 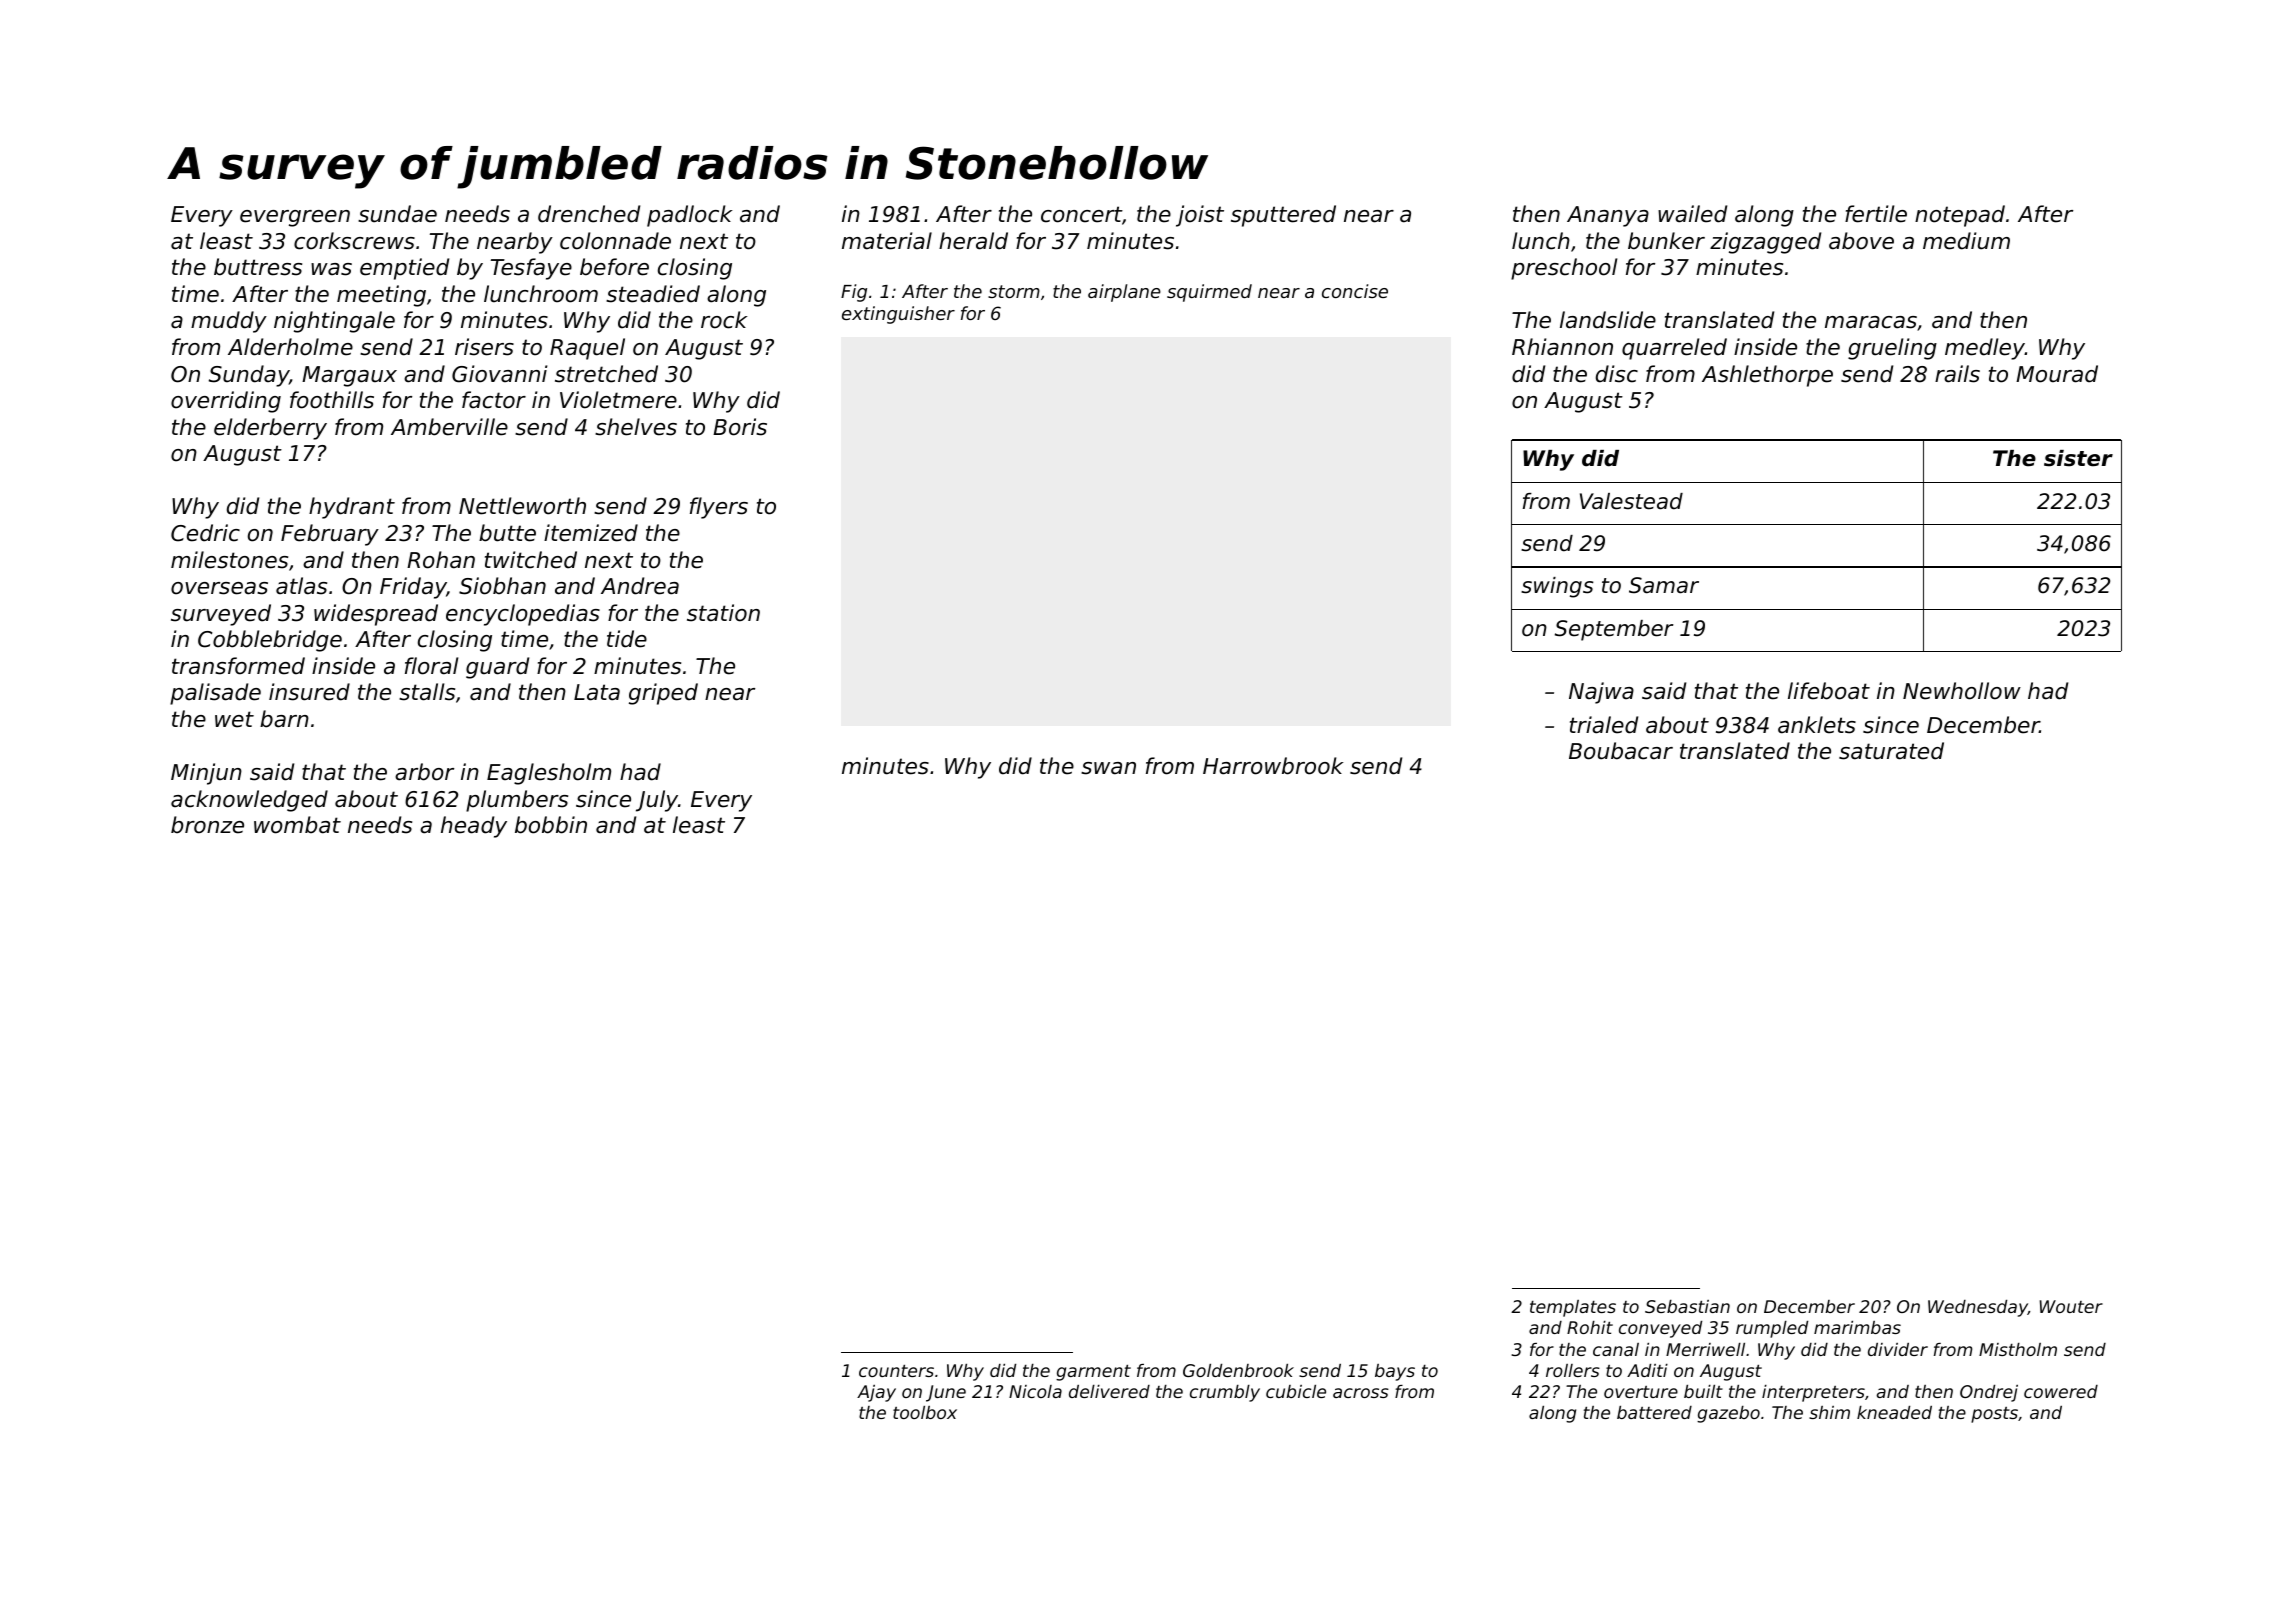 I want to click on shelves, so click(x=636, y=427).
